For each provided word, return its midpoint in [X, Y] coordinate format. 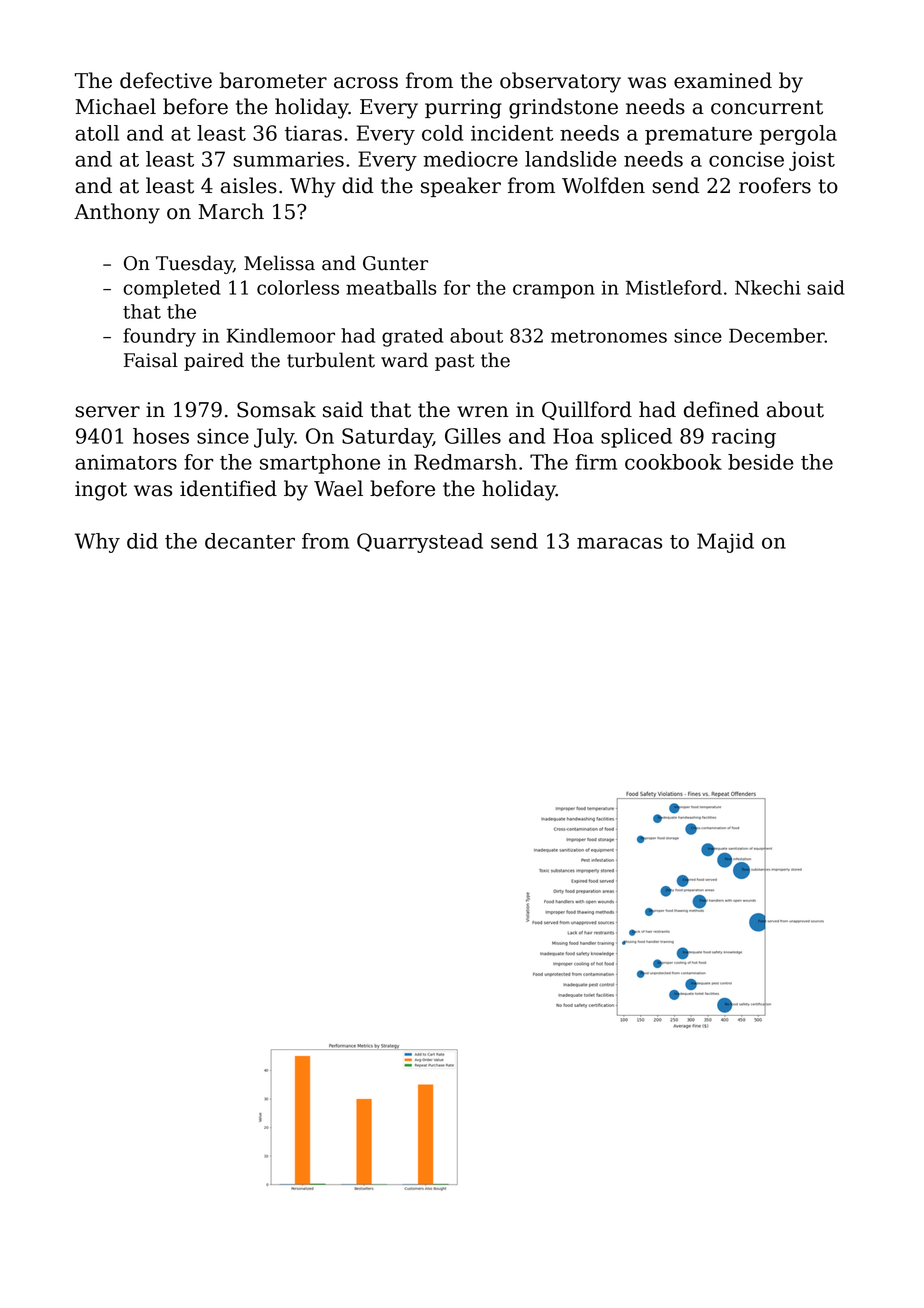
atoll [97, 133]
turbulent [331, 360]
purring [463, 109]
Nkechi [768, 287]
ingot [101, 491]
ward [404, 360]
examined [723, 80]
